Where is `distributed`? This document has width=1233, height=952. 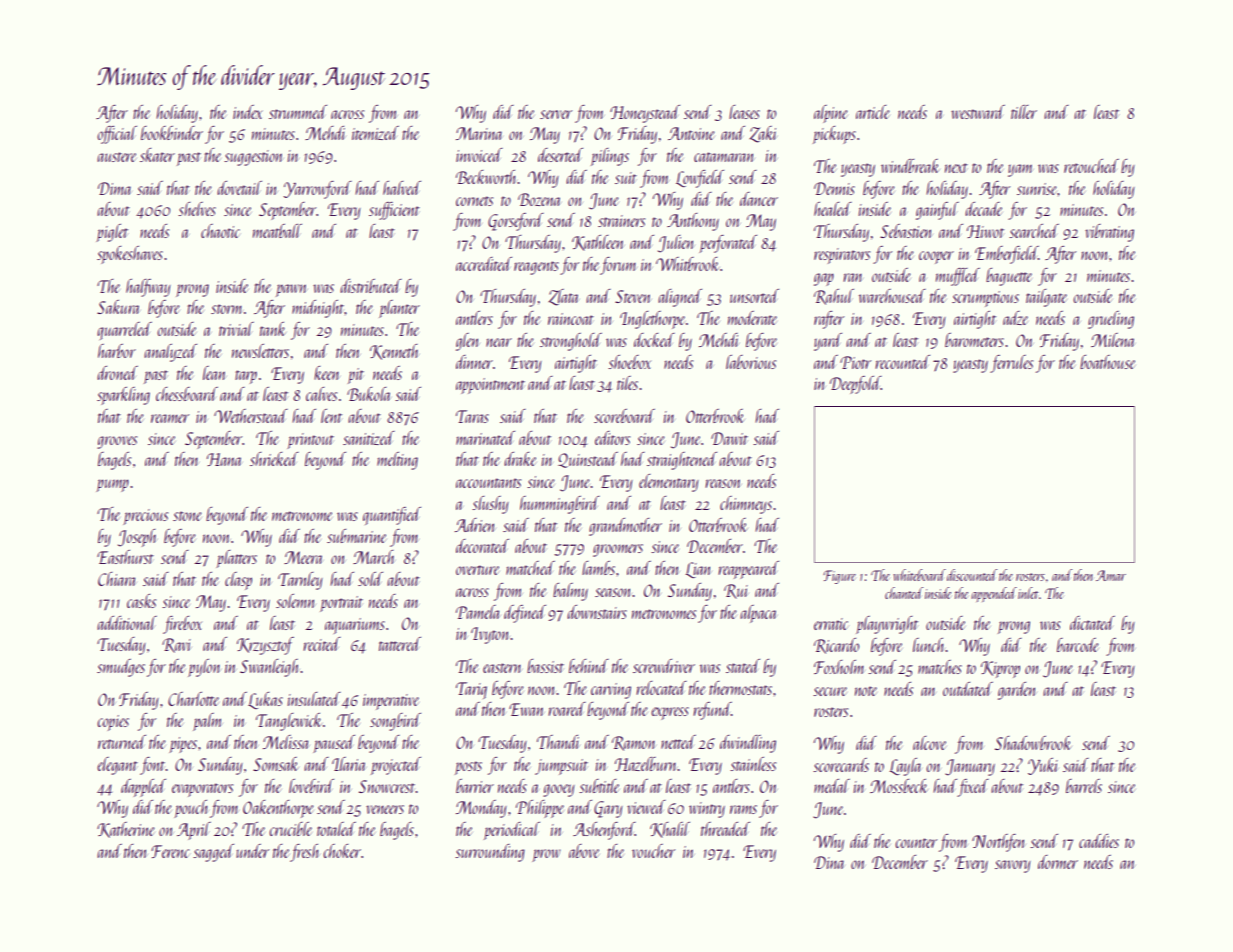 distributed is located at coordinates (371, 286).
